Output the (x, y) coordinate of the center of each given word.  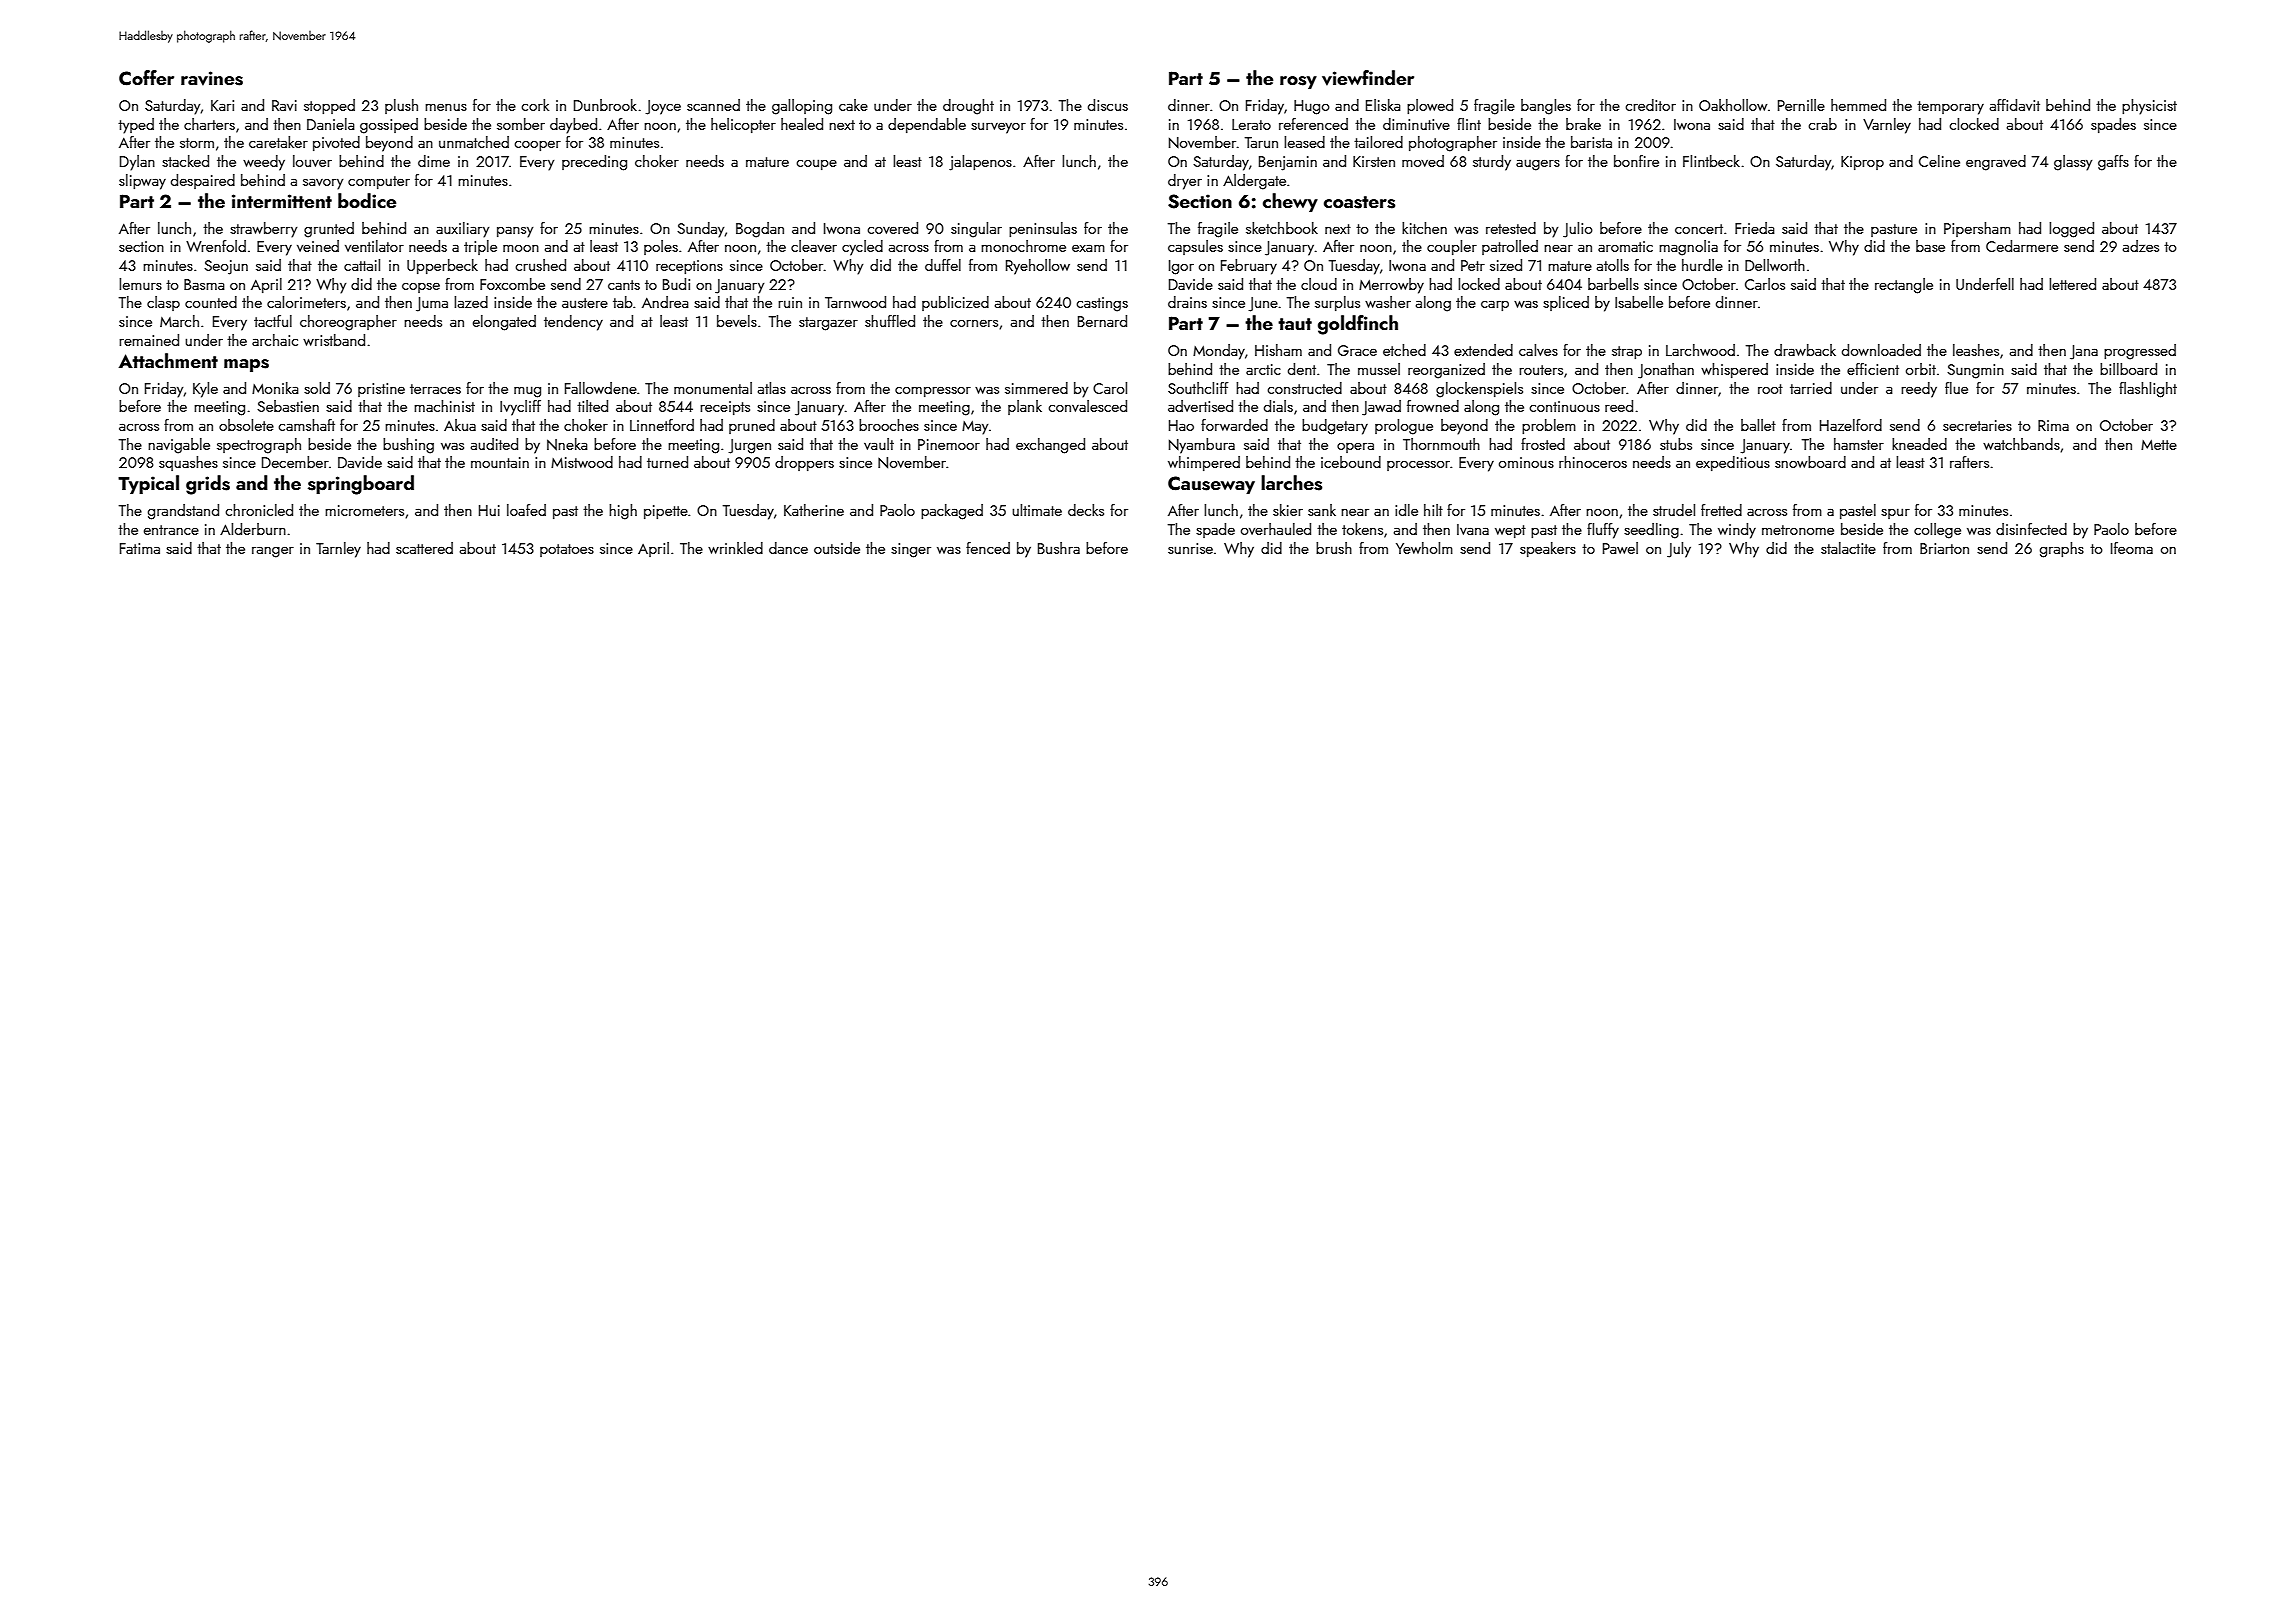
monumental (713, 388)
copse (421, 288)
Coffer (146, 78)
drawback (1805, 350)
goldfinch (1358, 325)
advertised (1200, 406)
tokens (1362, 529)
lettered (2072, 284)
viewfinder (1368, 78)
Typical (148, 484)
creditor (1650, 105)
